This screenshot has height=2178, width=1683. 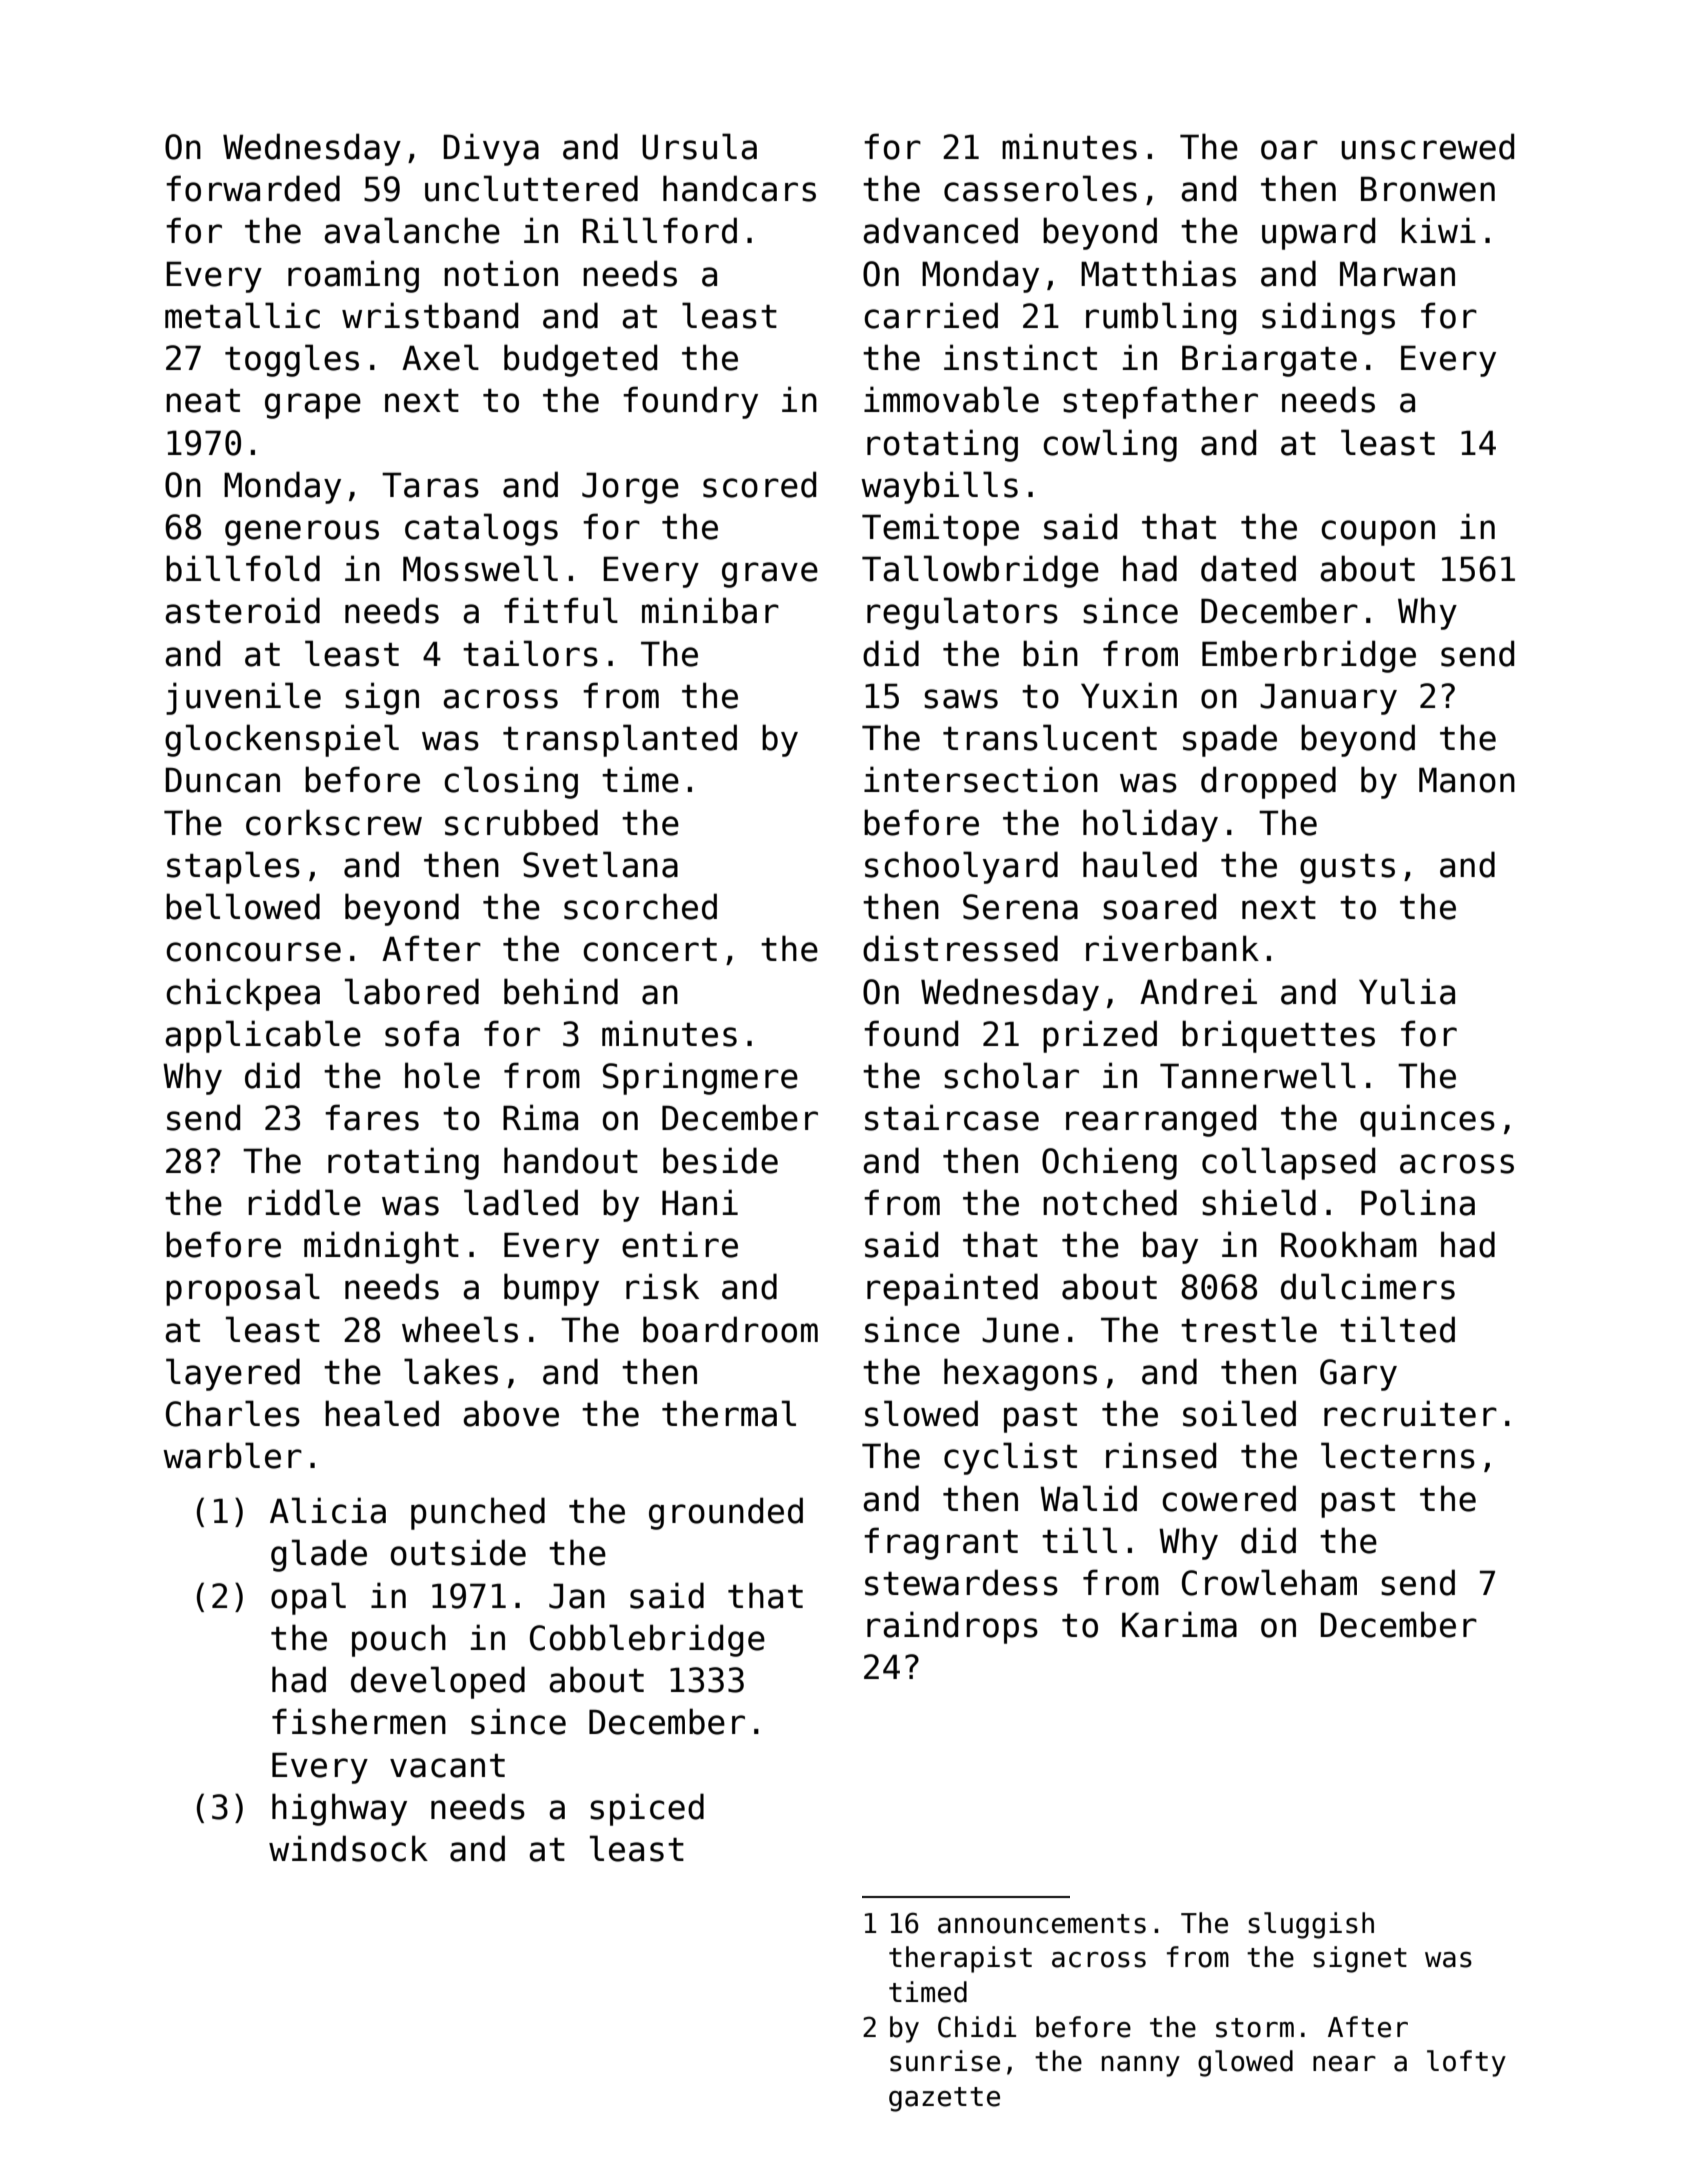 What do you see at coordinates (348, 1848) in the screenshot?
I see `windsock` at bounding box center [348, 1848].
